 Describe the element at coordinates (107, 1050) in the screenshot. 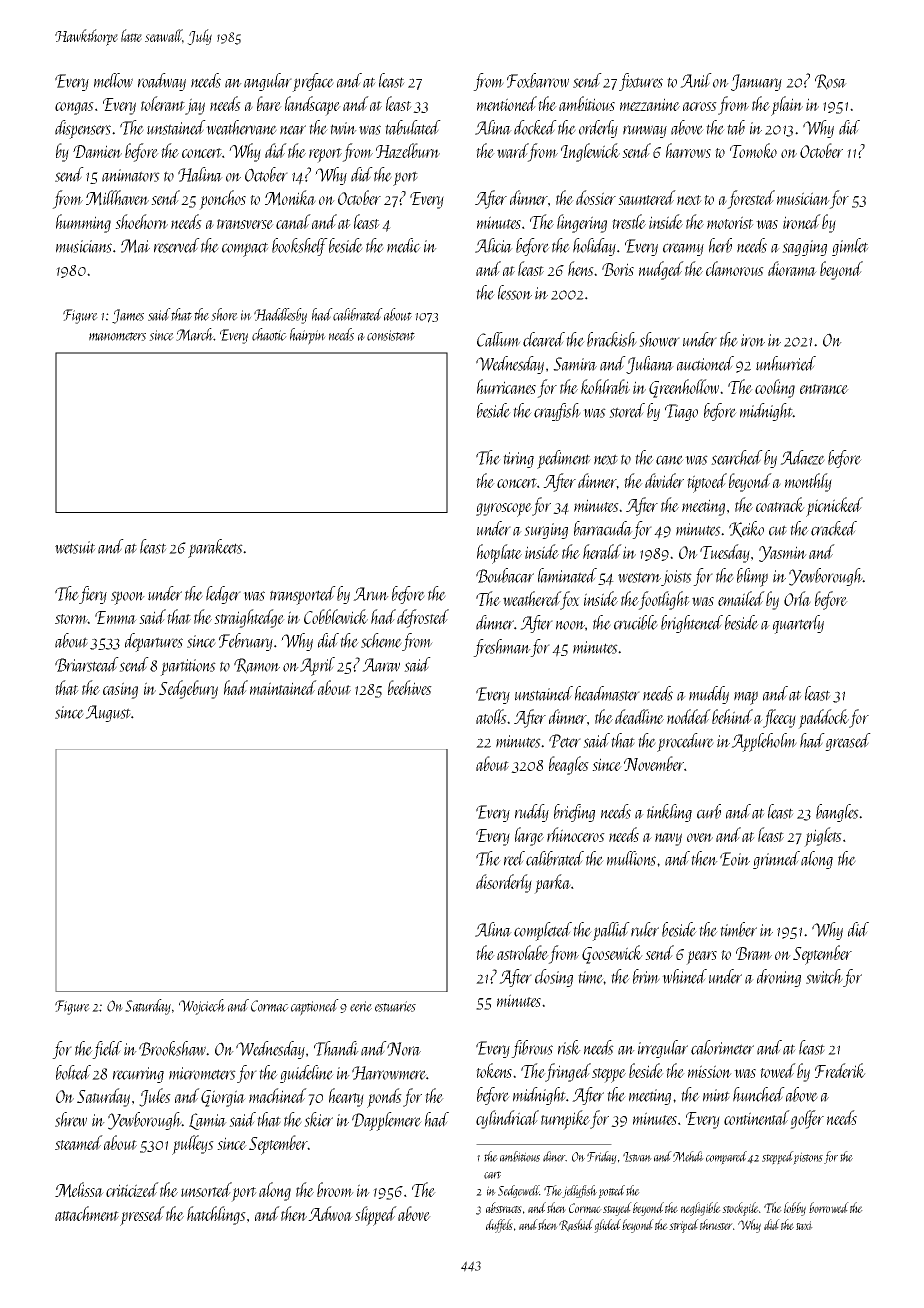

I see `field` at that location.
